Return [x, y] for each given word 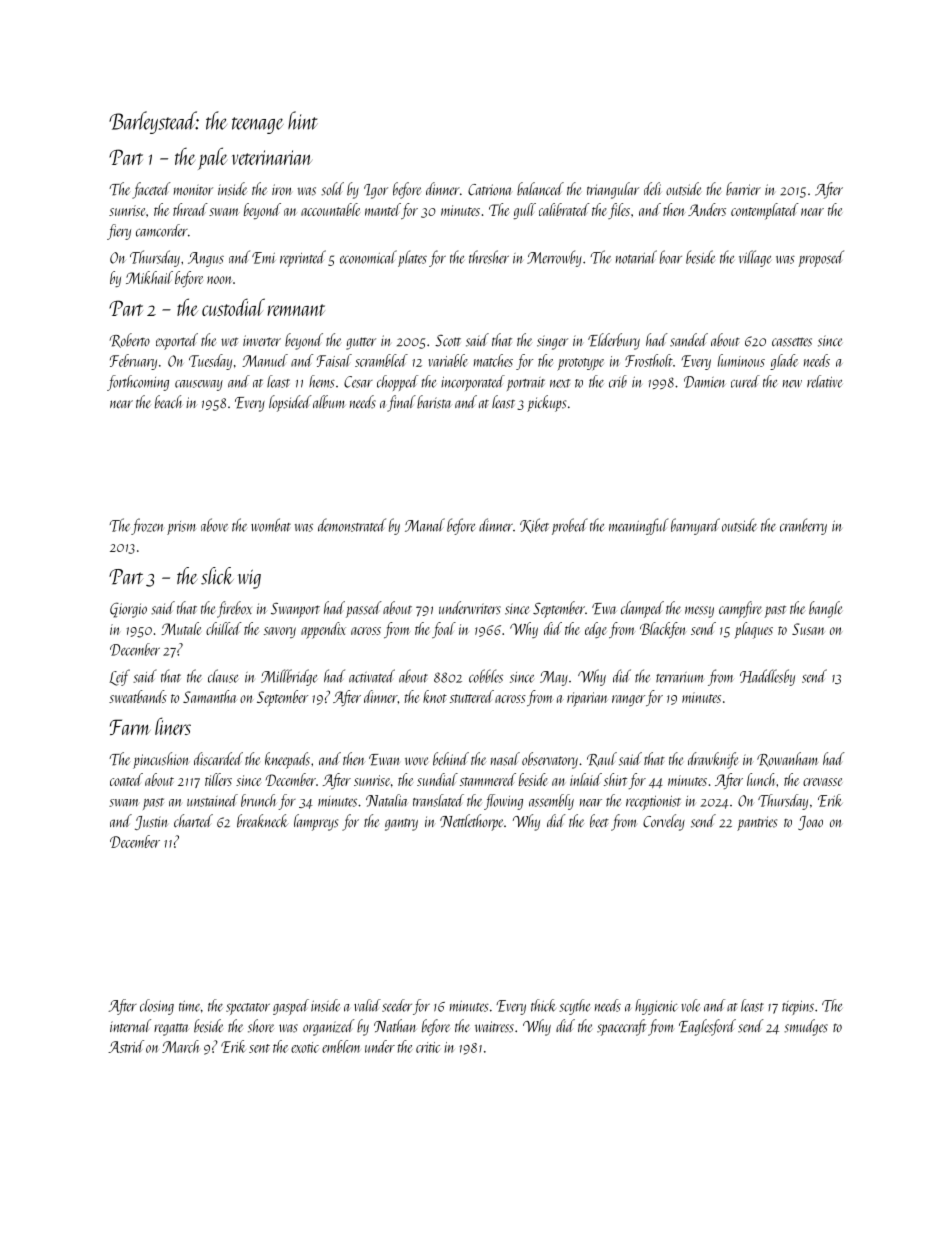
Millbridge [289, 677]
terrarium [680, 677]
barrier [743, 189]
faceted [151, 190]
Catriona [489, 190]
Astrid [126, 1046]
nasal [505, 759]
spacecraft [621, 1027]
